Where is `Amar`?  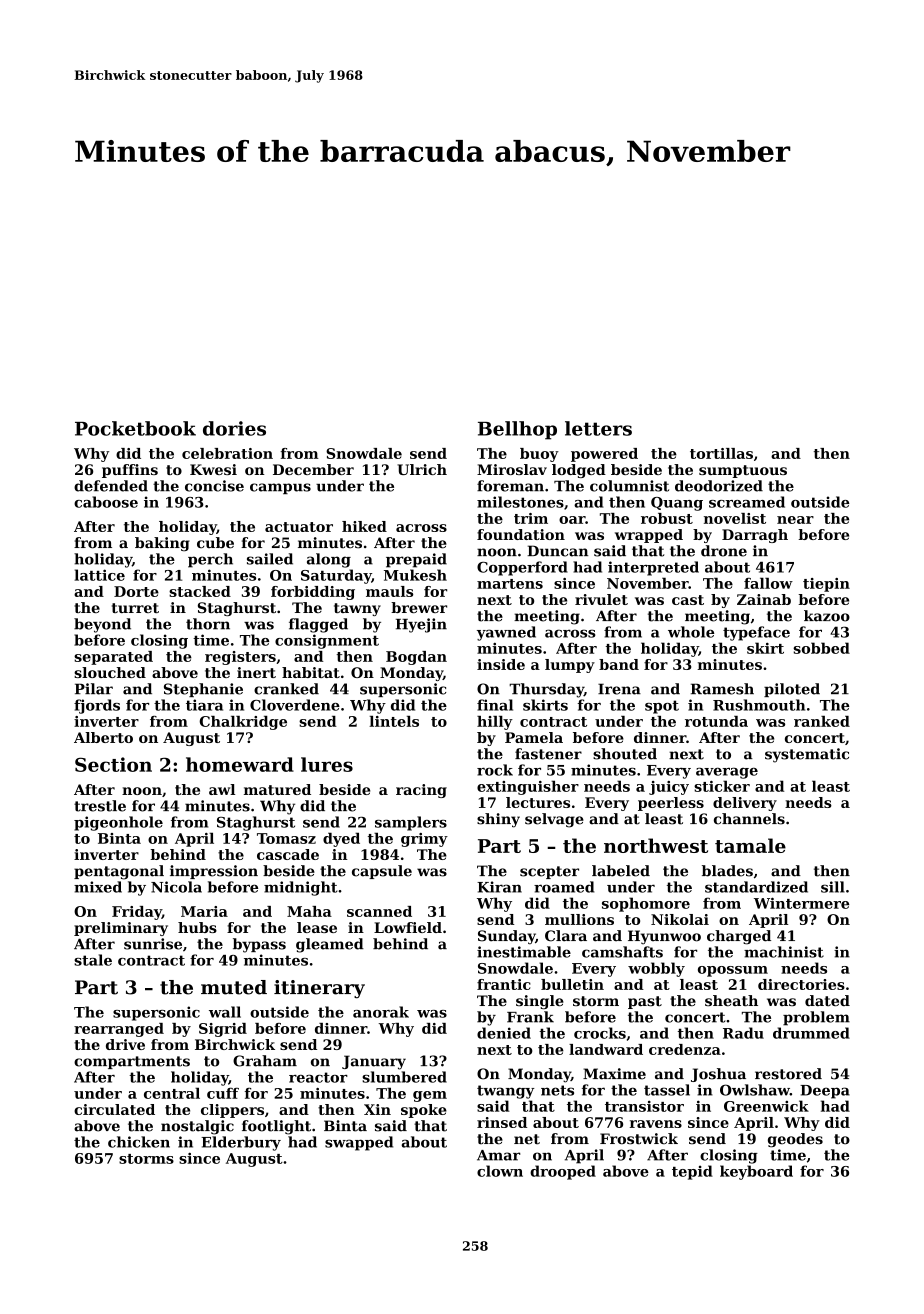
Amar is located at coordinates (498, 1155).
